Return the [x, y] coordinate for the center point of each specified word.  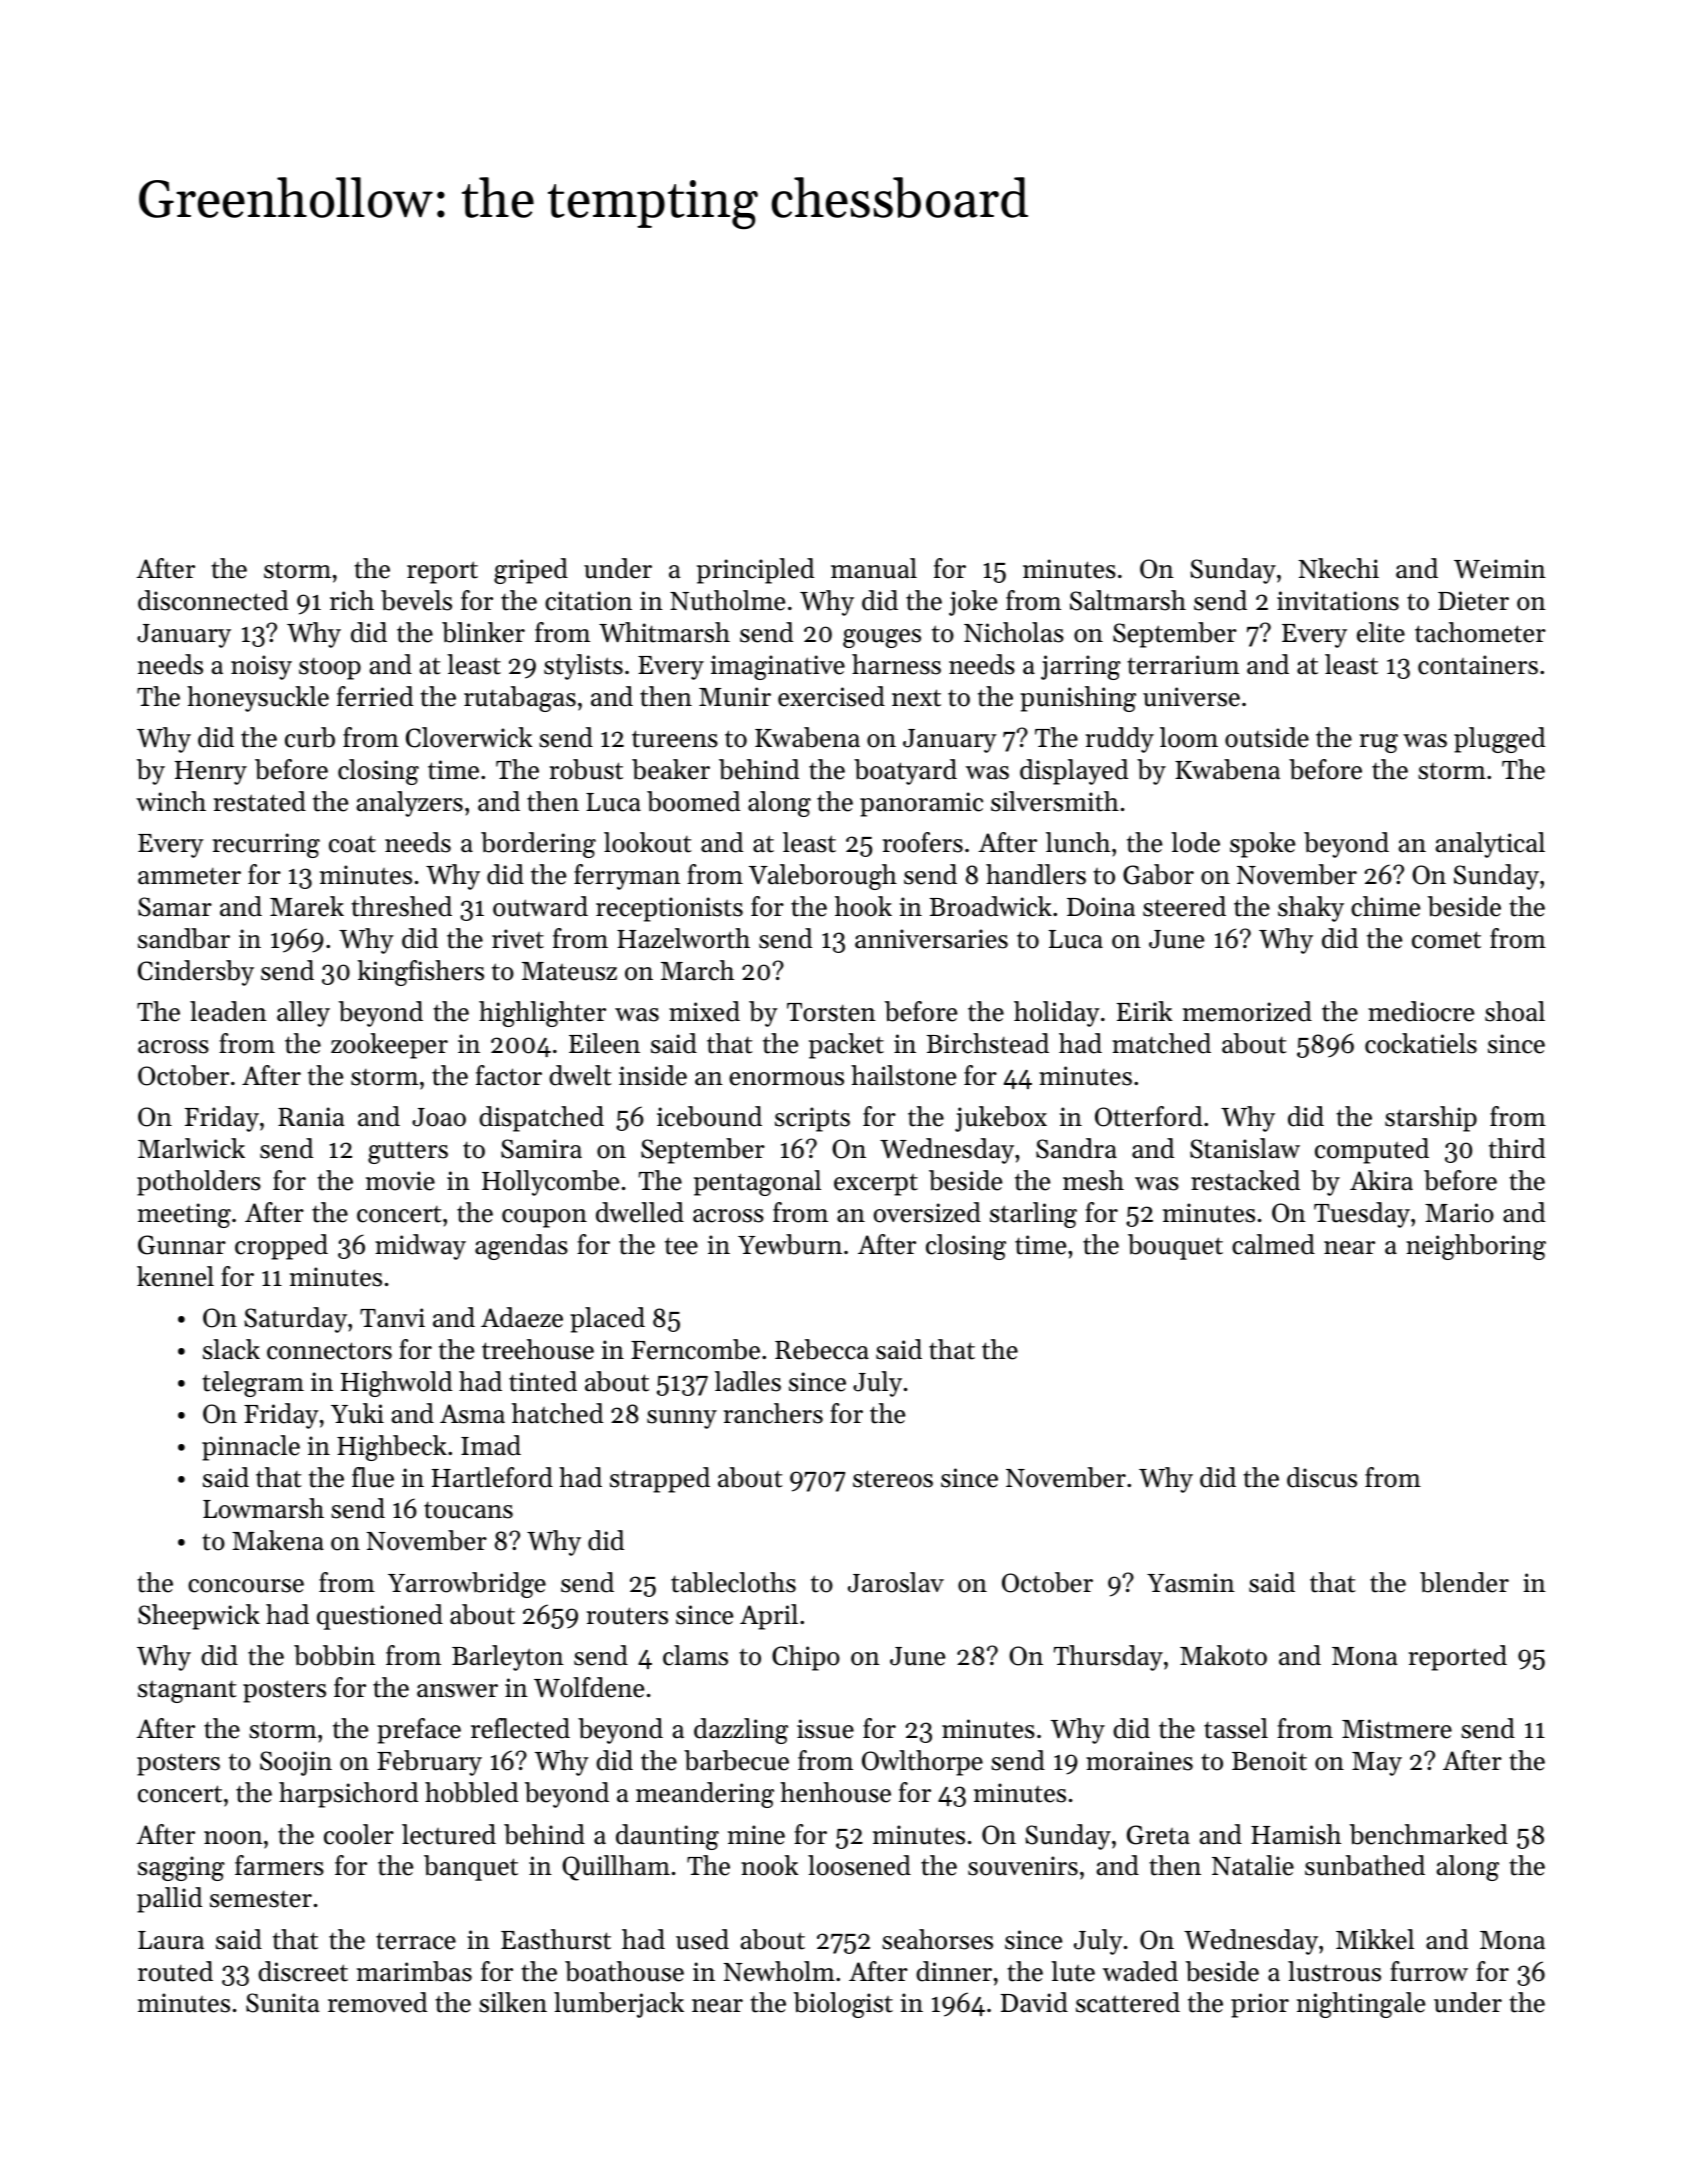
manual [874, 568]
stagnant [187, 1691]
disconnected [213, 600]
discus [1322, 1477]
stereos [893, 1479]
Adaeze [522, 1317]
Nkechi [1339, 568]
